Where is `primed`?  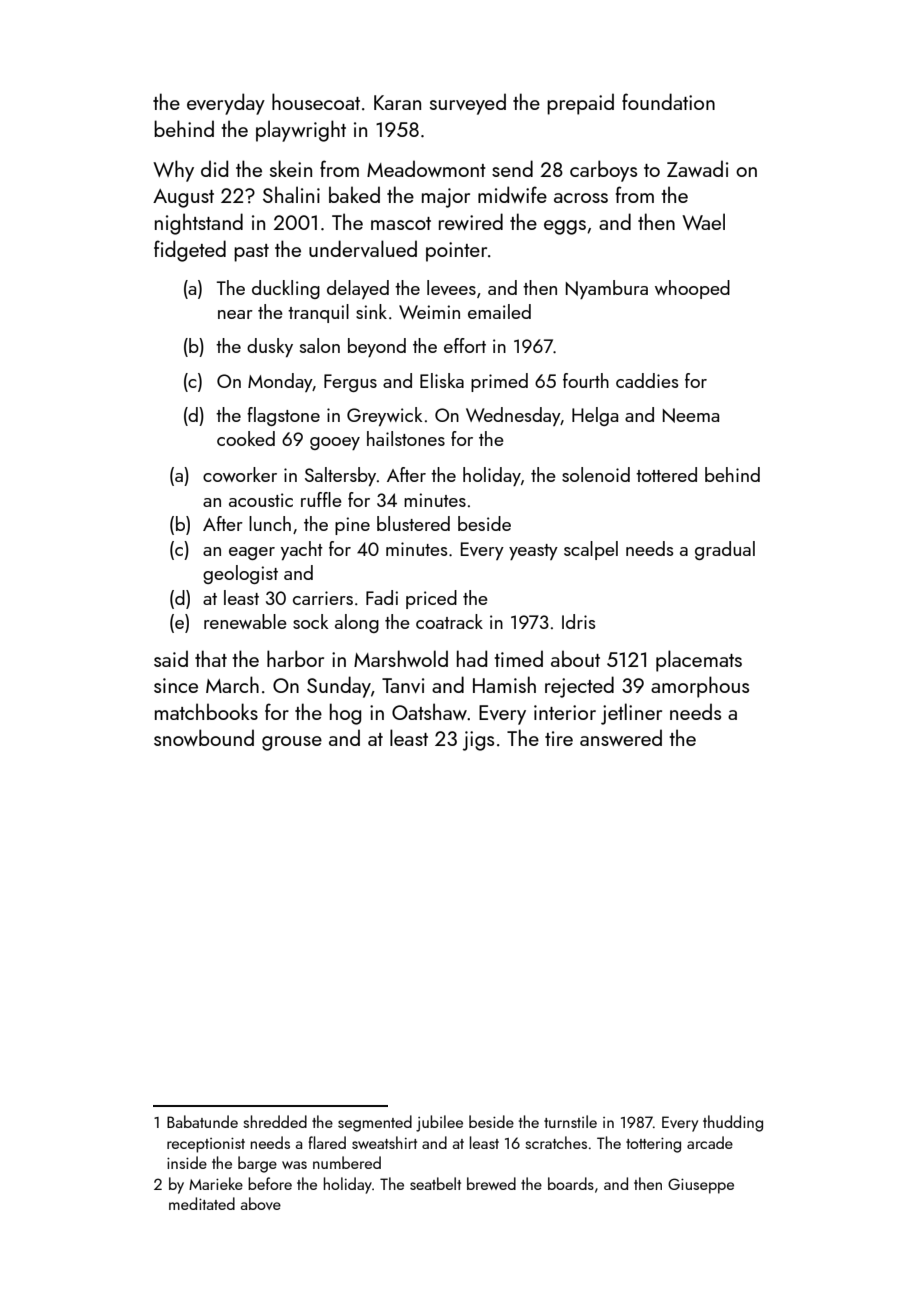
primed is located at coordinates (499, 382).
